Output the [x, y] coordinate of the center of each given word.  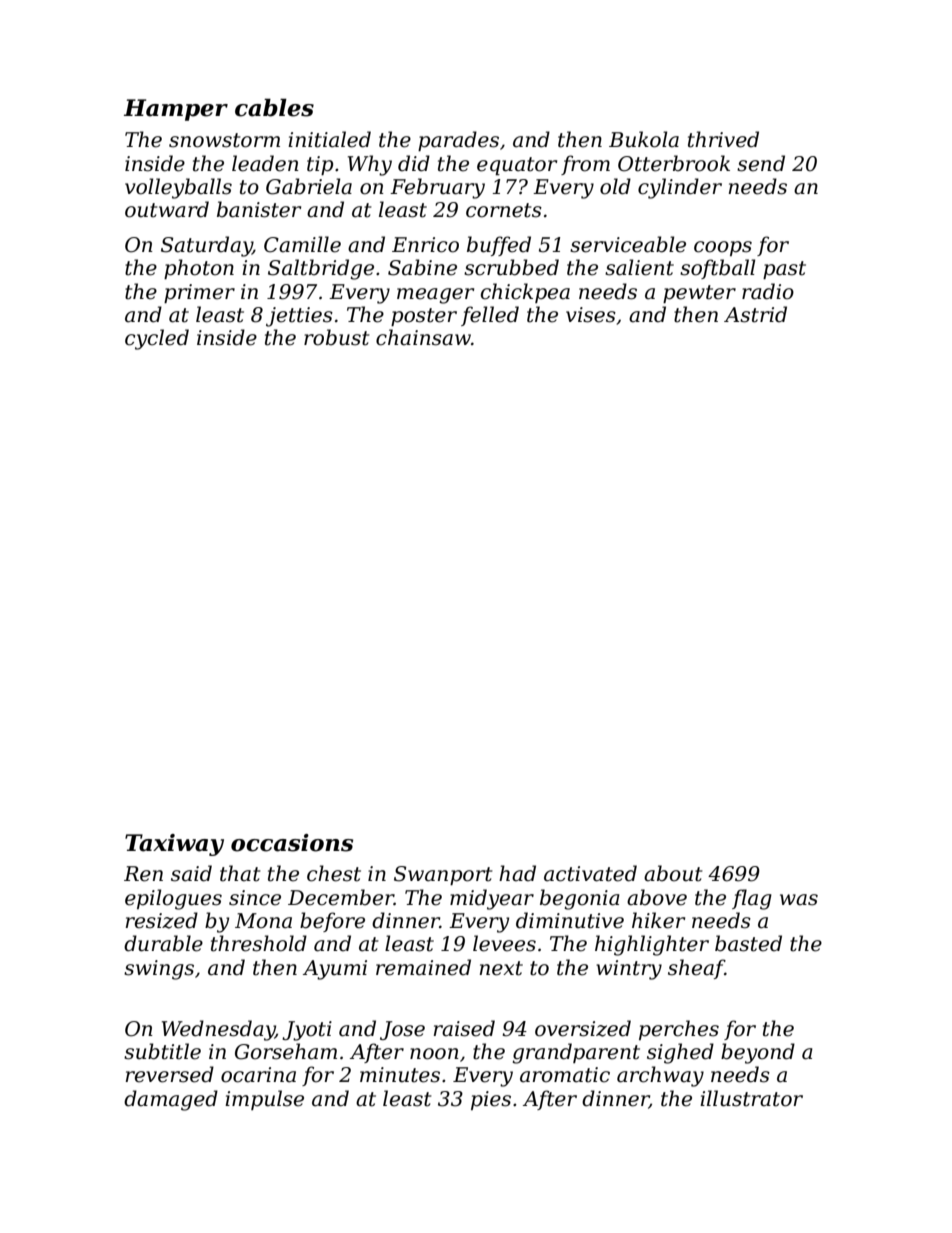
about [673, 873]
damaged [171, 1100]
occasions [292, 843]
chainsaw [423, 337]
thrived [723, 139]
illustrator [751, 1098]
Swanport [443, 875]
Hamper [176, 110]
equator [517, 166]
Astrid [755, 314]
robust [337, 337]
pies [491, 1100]
